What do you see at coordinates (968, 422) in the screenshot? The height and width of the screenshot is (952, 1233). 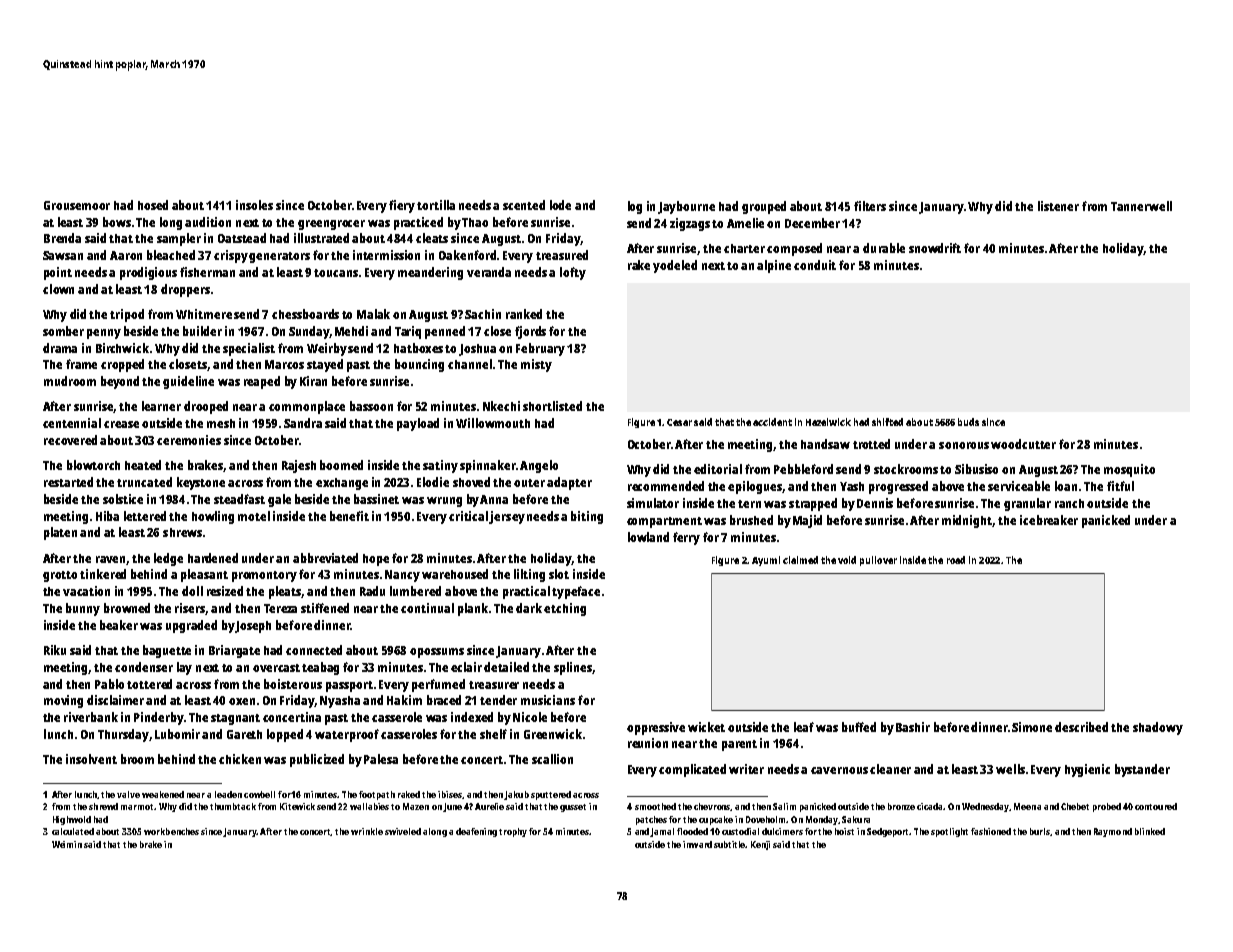 I see `buds` at bounding box center [968, 422].
